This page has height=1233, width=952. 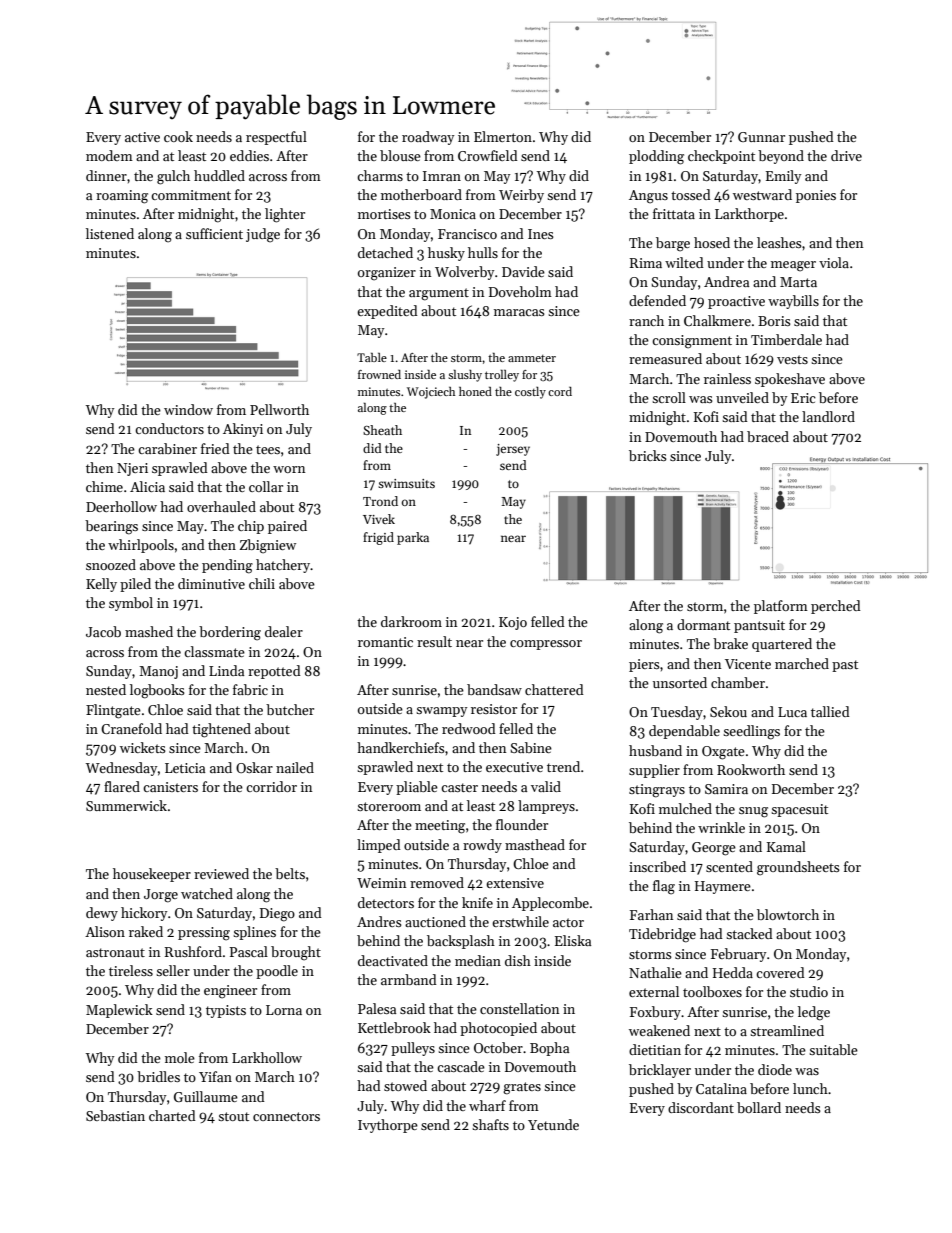 What do you see at coordinates (488, 155) in the page?
I see `Crowfield` at bounding box center [488, 155].
